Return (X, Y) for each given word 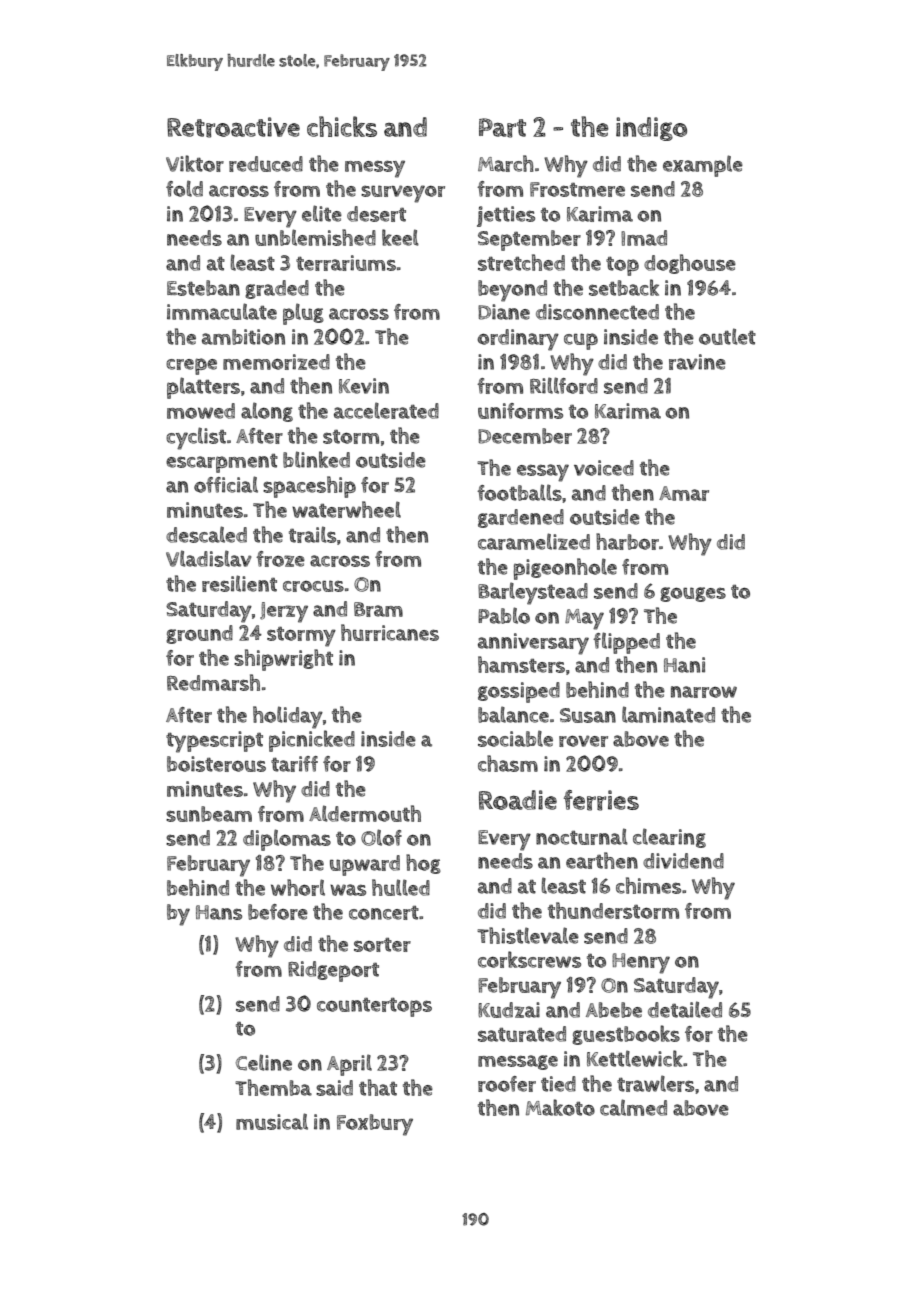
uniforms (520, 411)
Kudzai (509, 1010)
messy (375, 169)
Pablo (504, 615)
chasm (508, 763)
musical (272, 1121)
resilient (239, 583)
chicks (342, 126)
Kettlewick (635, 1058)
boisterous (216, 764)
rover (583, 741)
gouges (693, 594)
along (267, 412)
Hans (219, 912)
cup (581, 341)
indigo (651, 129)
